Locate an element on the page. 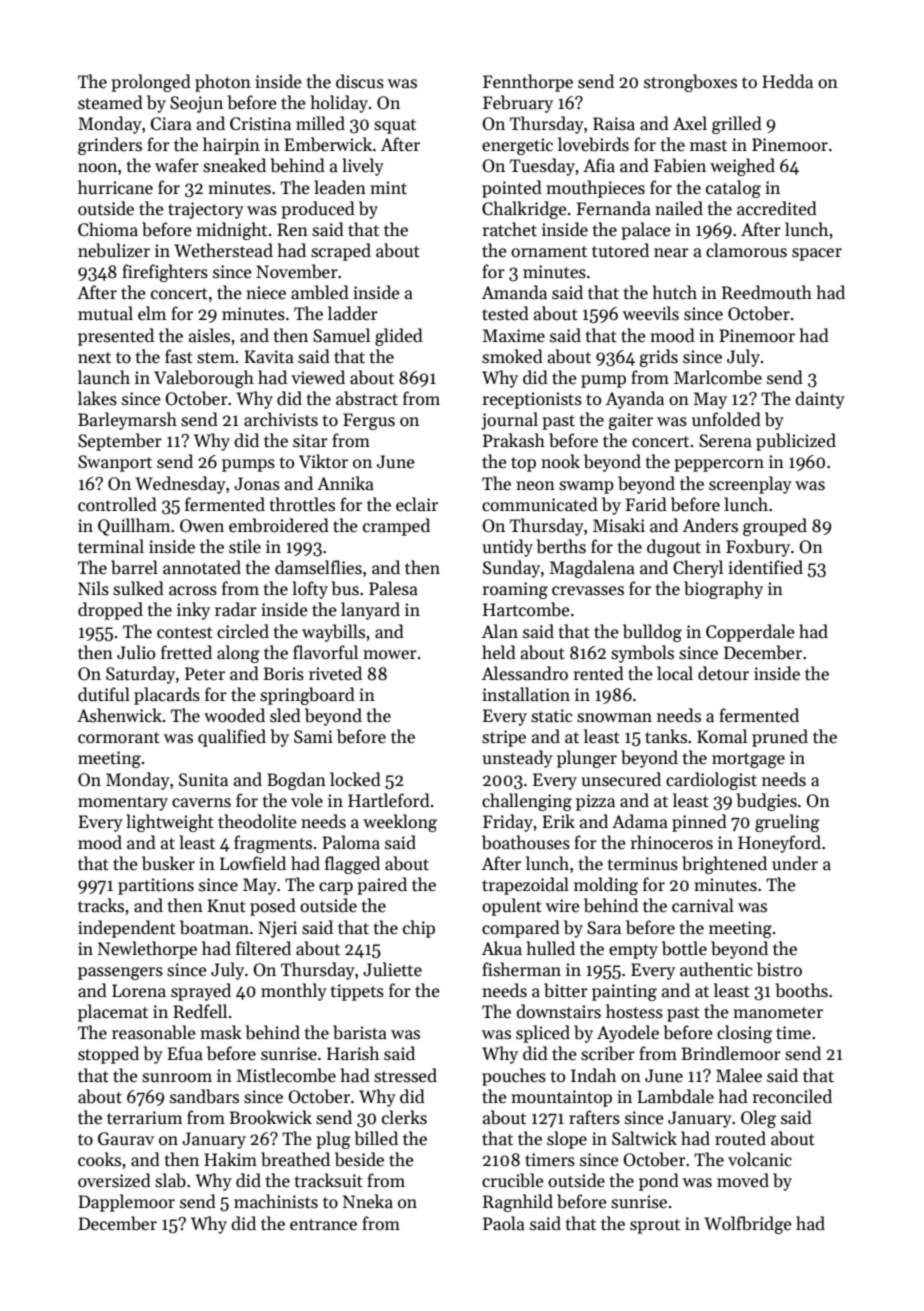 The image size is (924, 1311). strongboxes is located at coordinates (690, 83).
